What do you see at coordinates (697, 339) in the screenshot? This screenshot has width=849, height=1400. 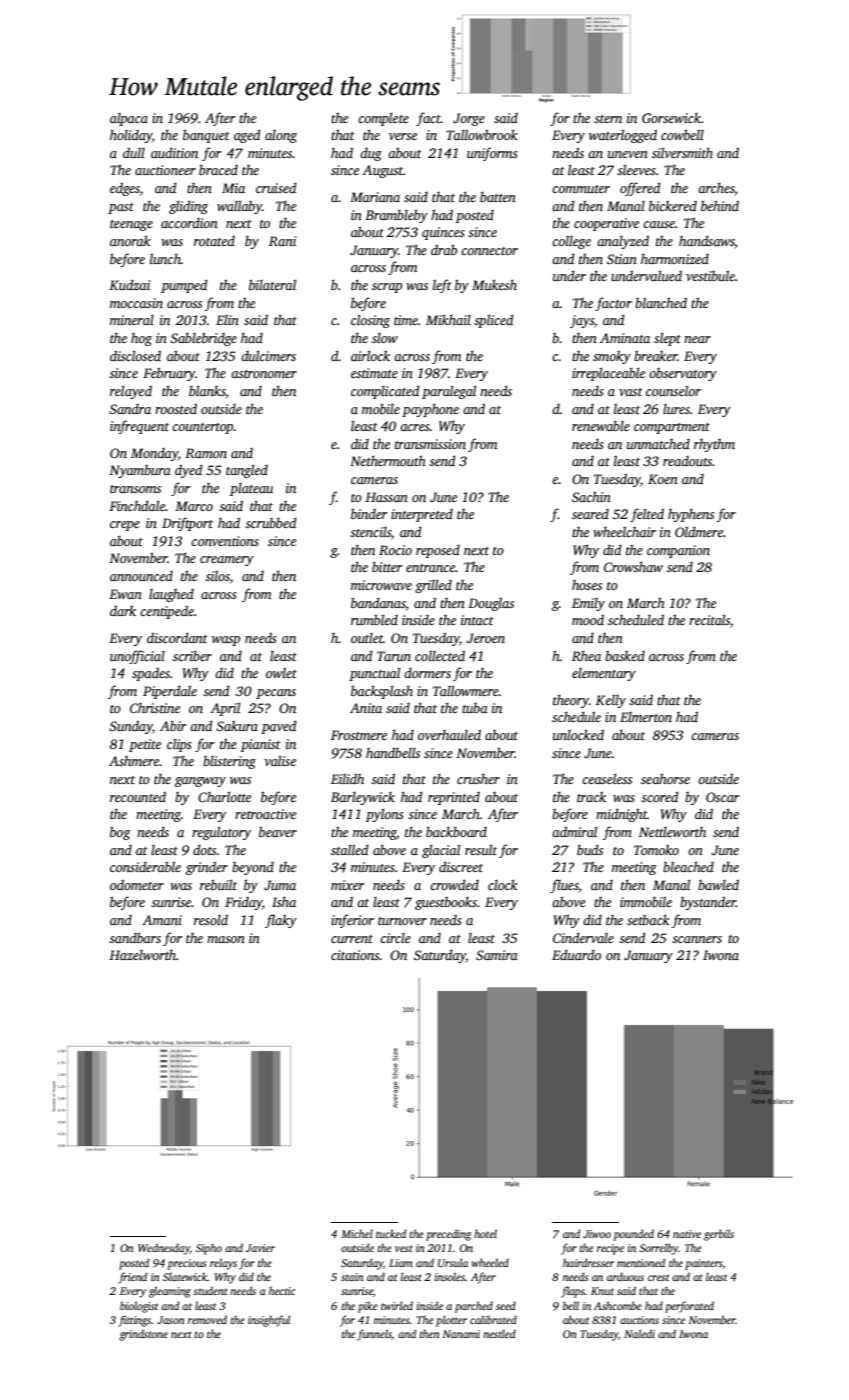 I see `near` at bounding box center [697, 339].
